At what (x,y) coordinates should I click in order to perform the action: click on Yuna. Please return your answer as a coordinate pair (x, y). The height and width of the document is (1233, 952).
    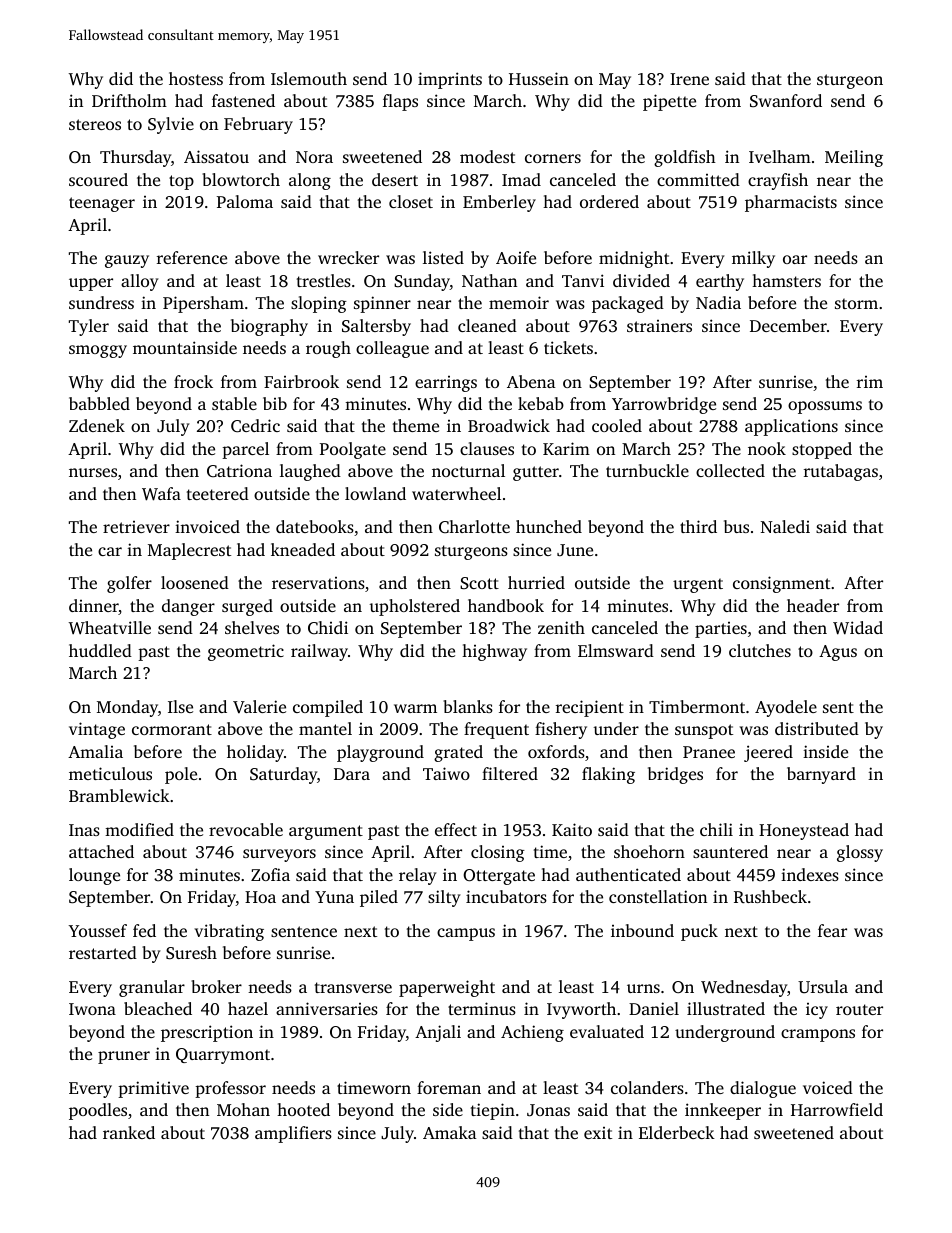
    Looking at the image, I should click on (334, 897).
